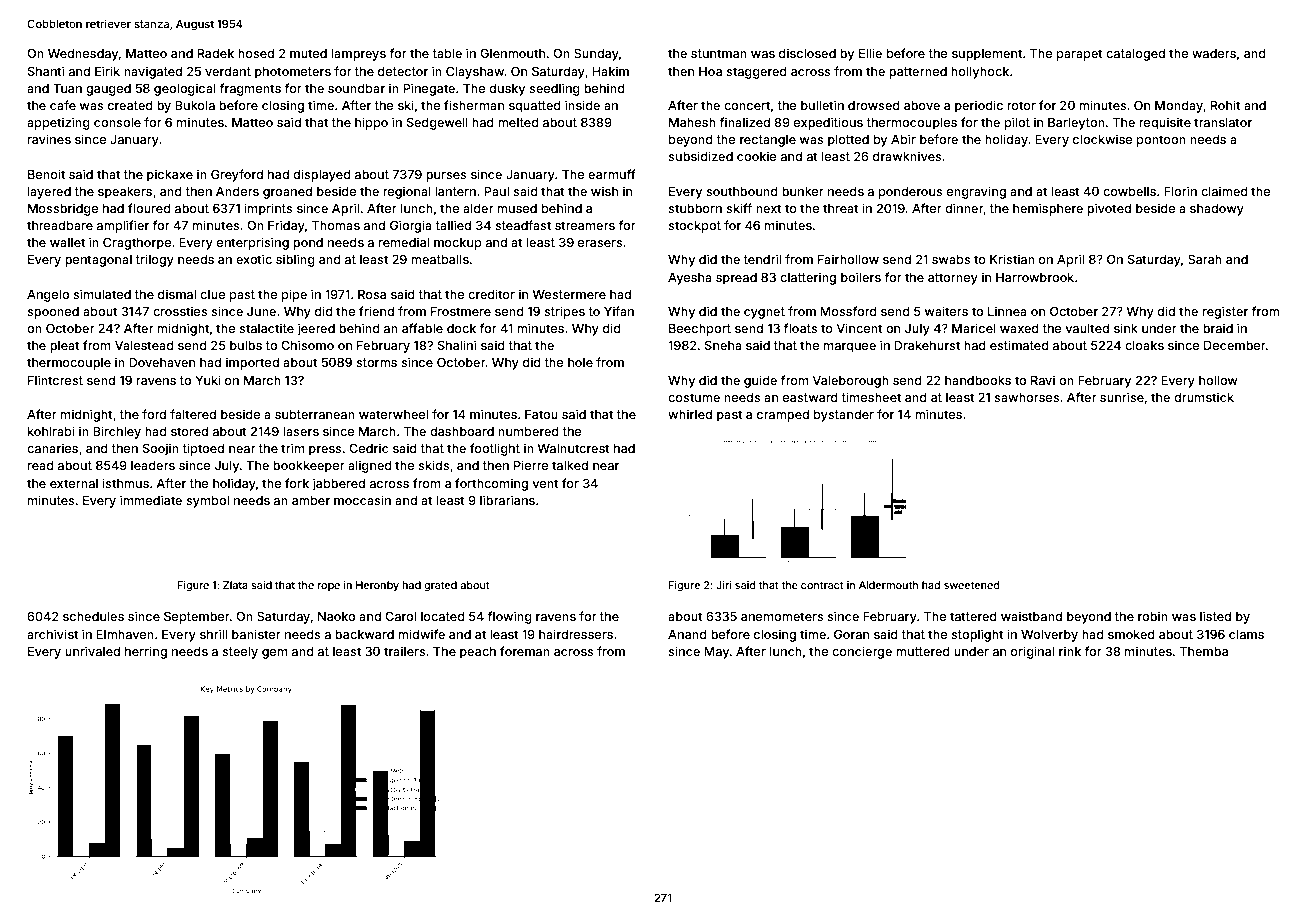 The height and width of the screenshot is (924, 1308). What do you see at coordinates (446, 177) in the screenshot?
I see `purses` at bounding box center [446, 177].
